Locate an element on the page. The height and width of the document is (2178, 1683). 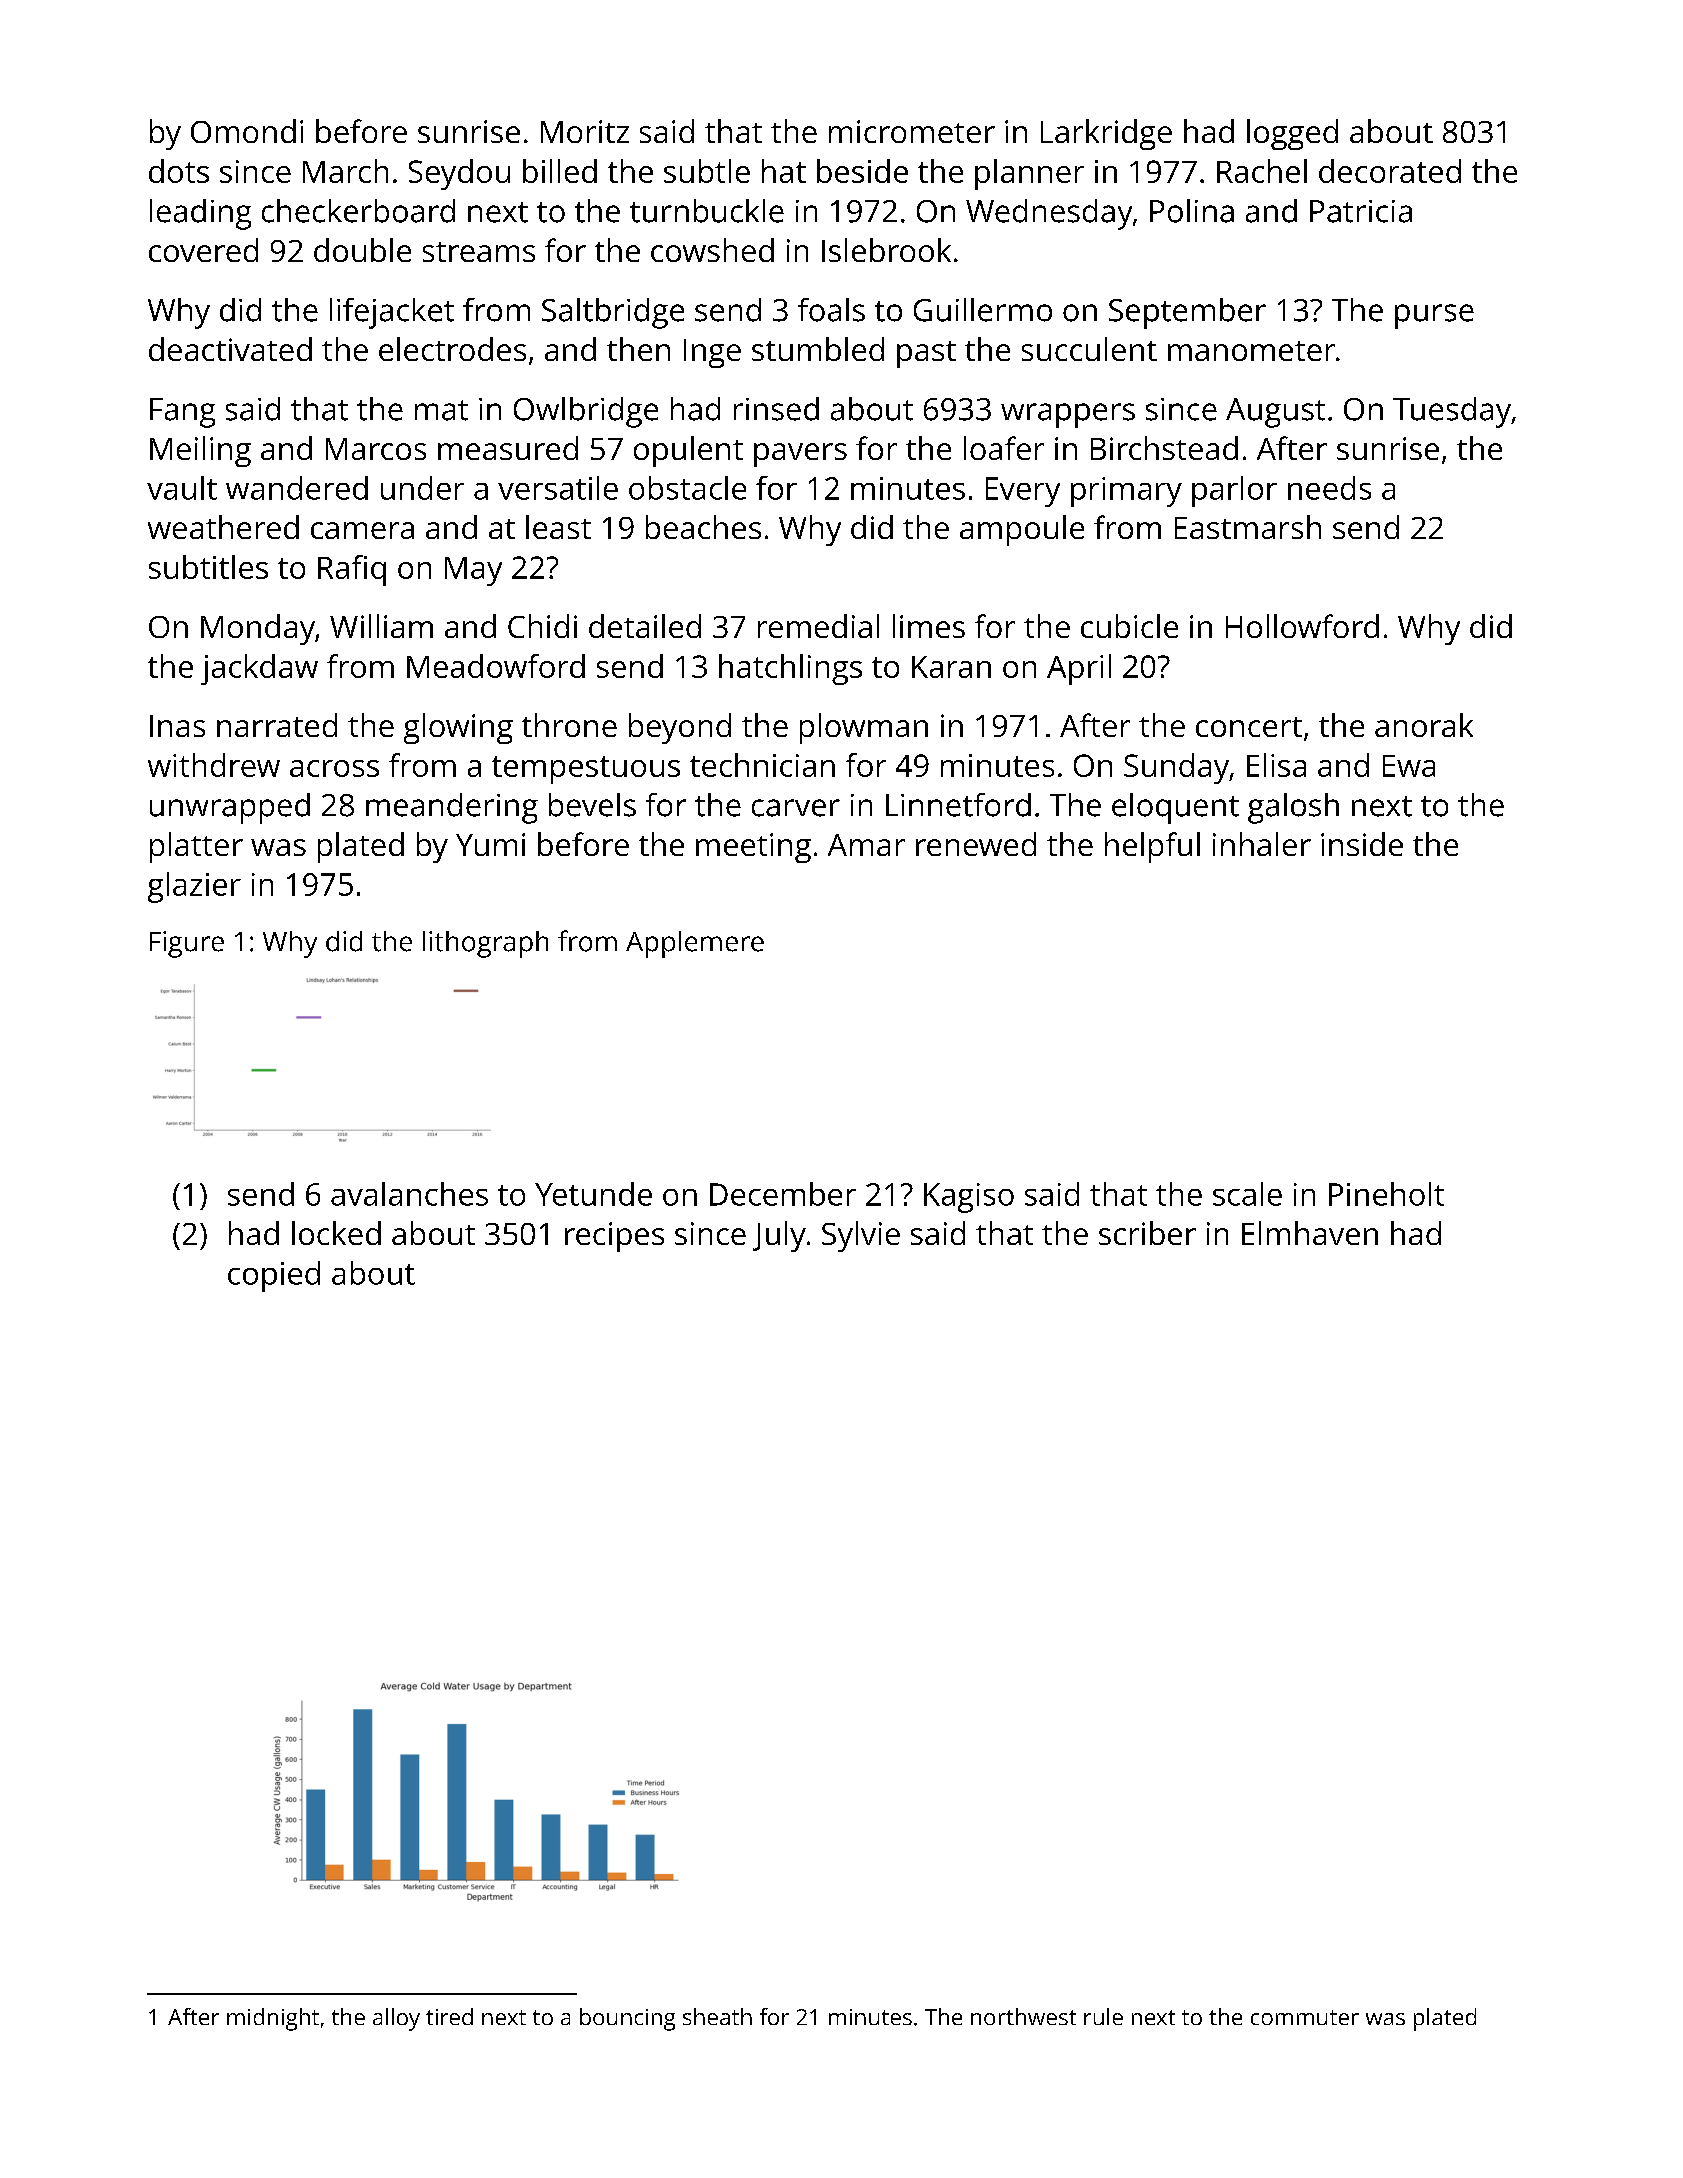
sheath is located at coordinates (717, 2016).
